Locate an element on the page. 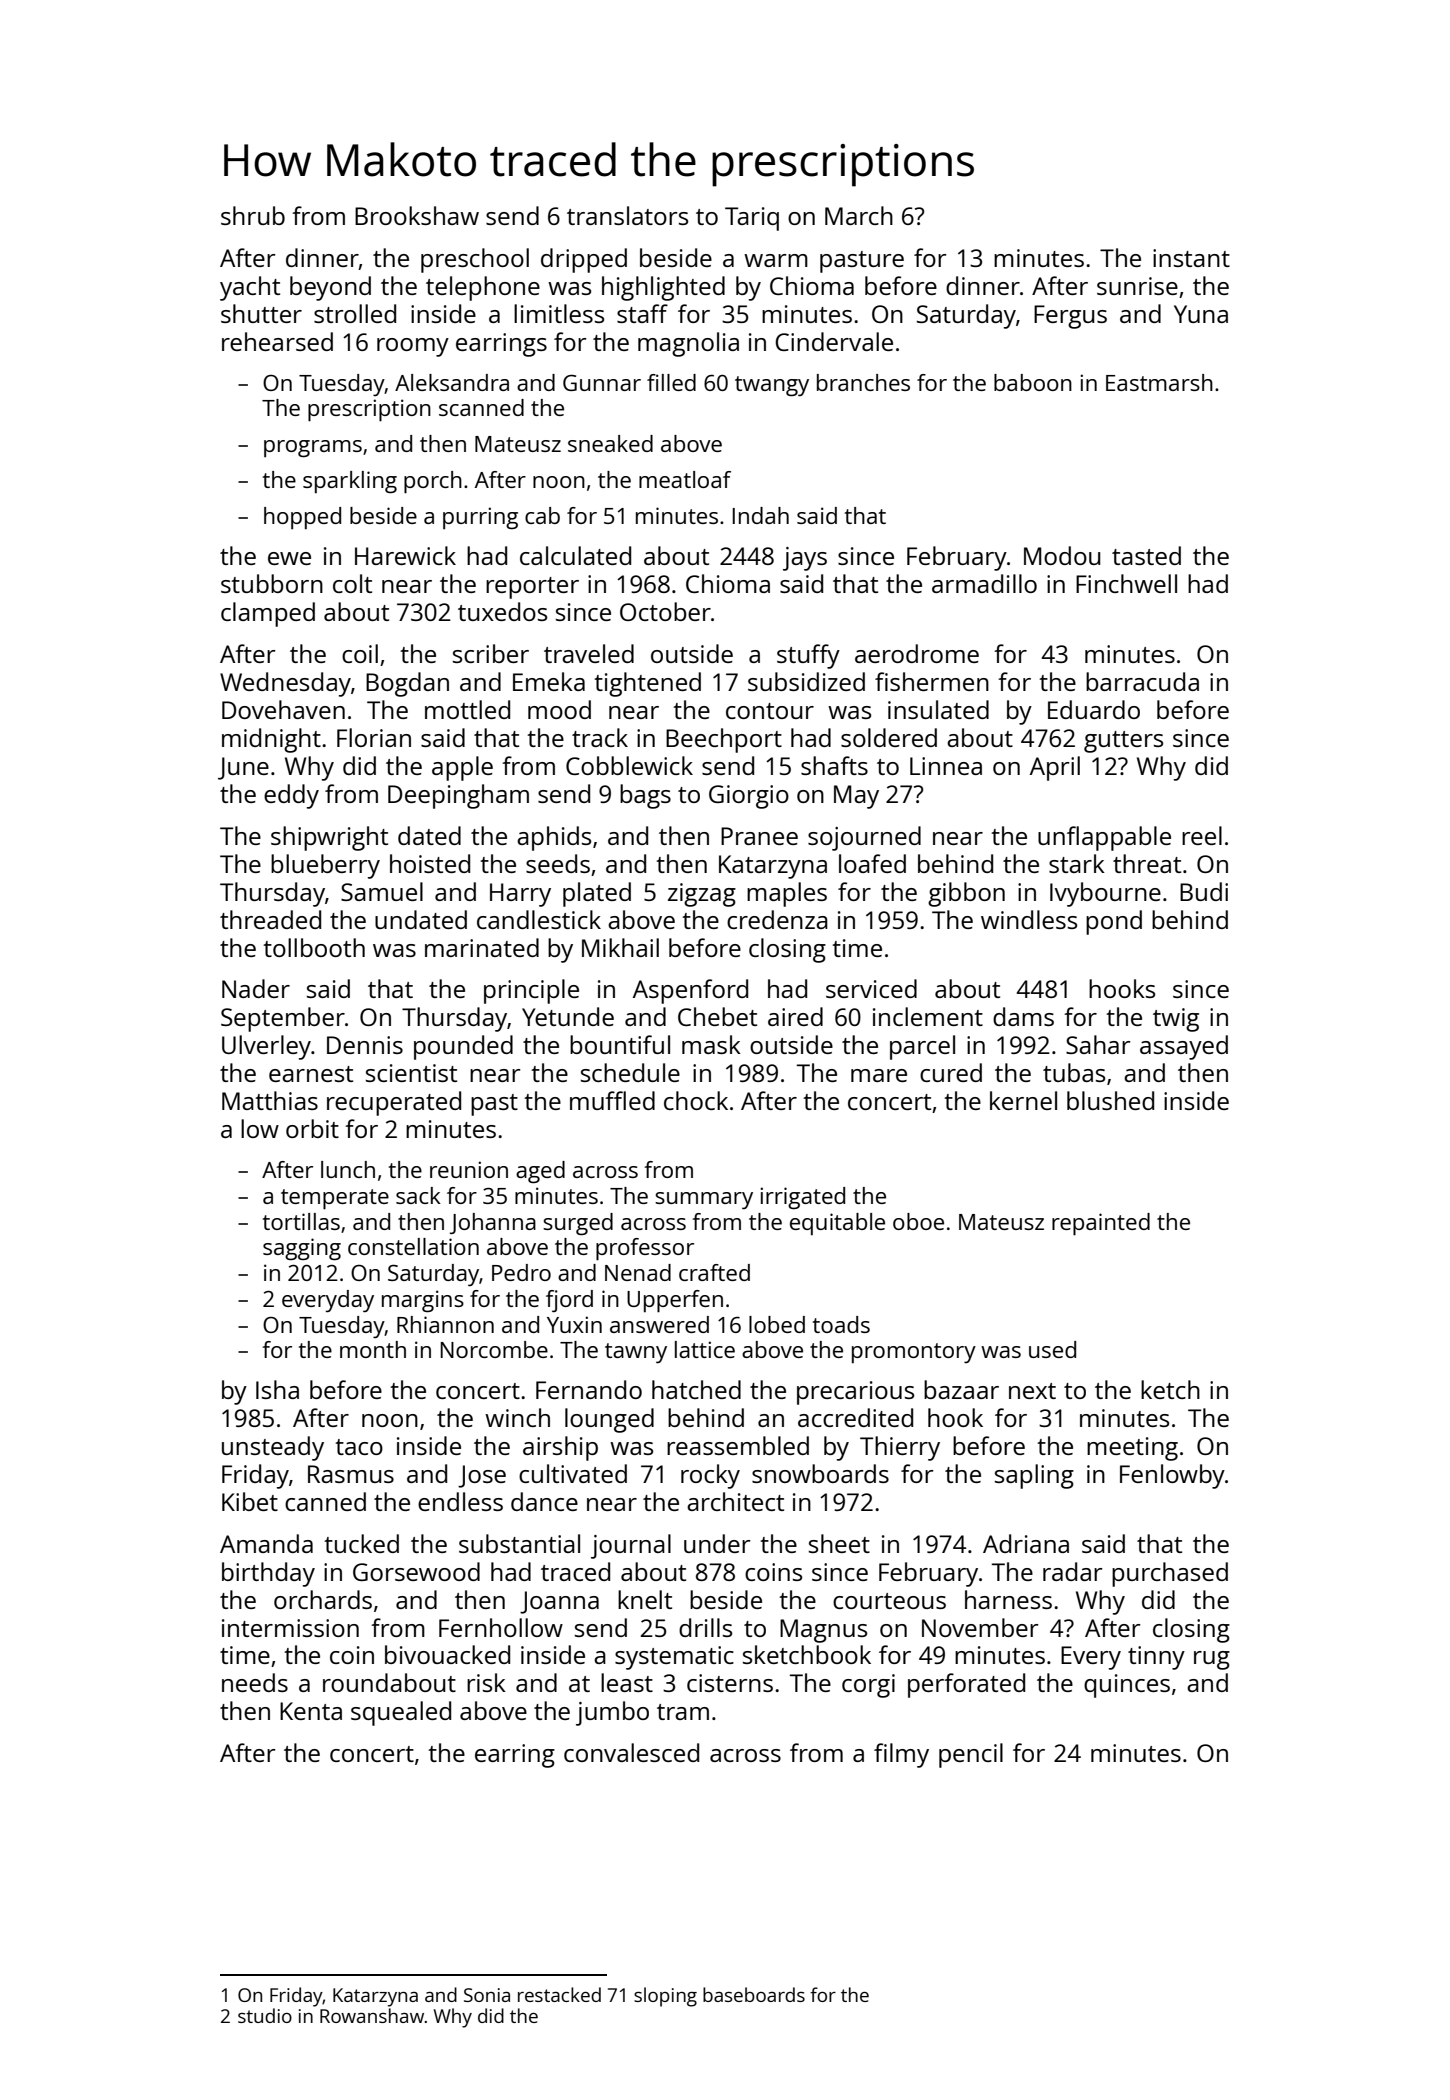 The height and width of the document is (2100, 1450). lobed is located at coordinates (777, 1324).
